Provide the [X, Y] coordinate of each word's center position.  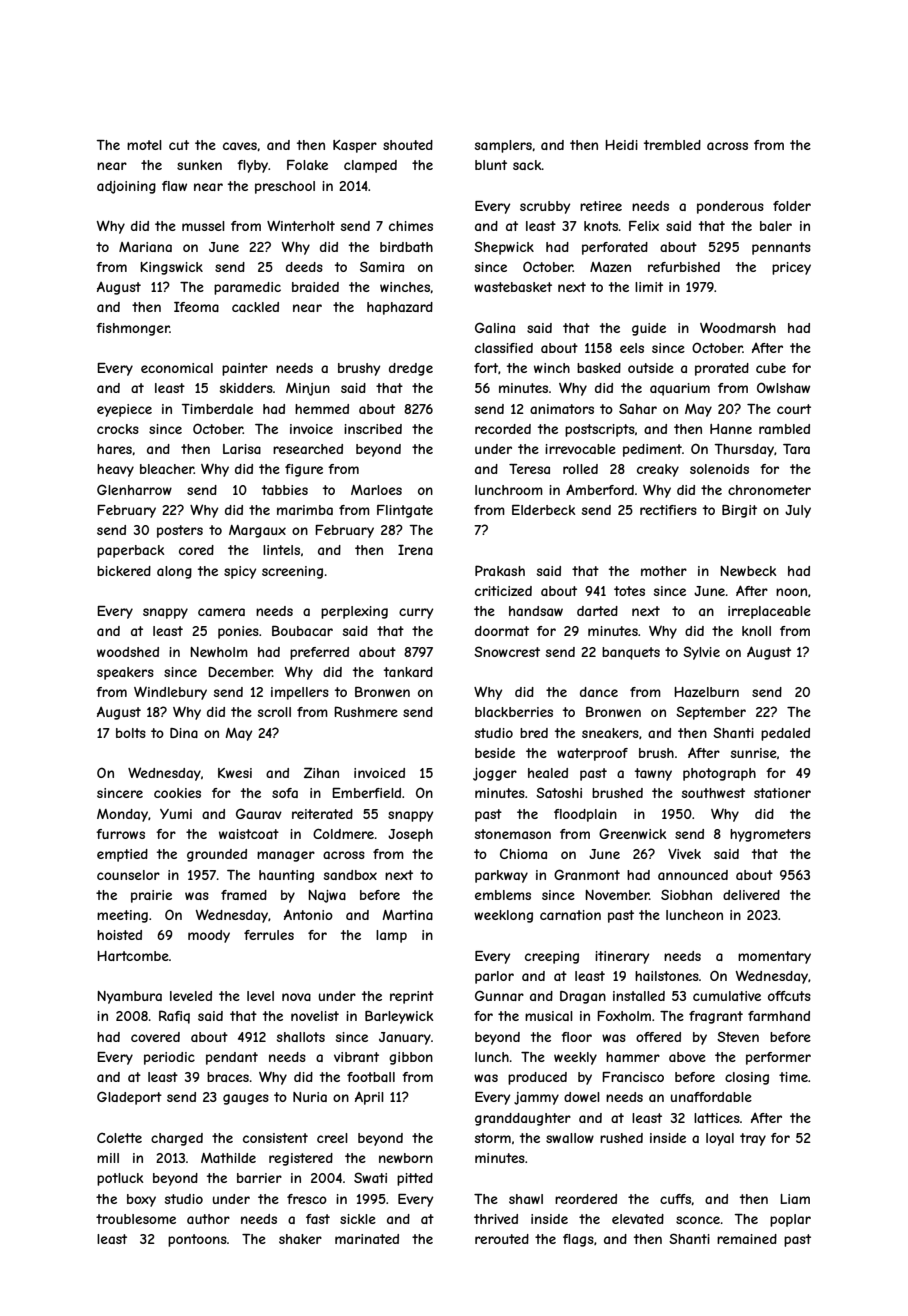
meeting [122, 916]
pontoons [197, 1240]
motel [144, 145]
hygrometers [770, 835]
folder [792, 206]
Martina [407, 915]
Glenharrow [134, 489]
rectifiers [668, 510]
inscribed [373, 429]
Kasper [355, 146]
